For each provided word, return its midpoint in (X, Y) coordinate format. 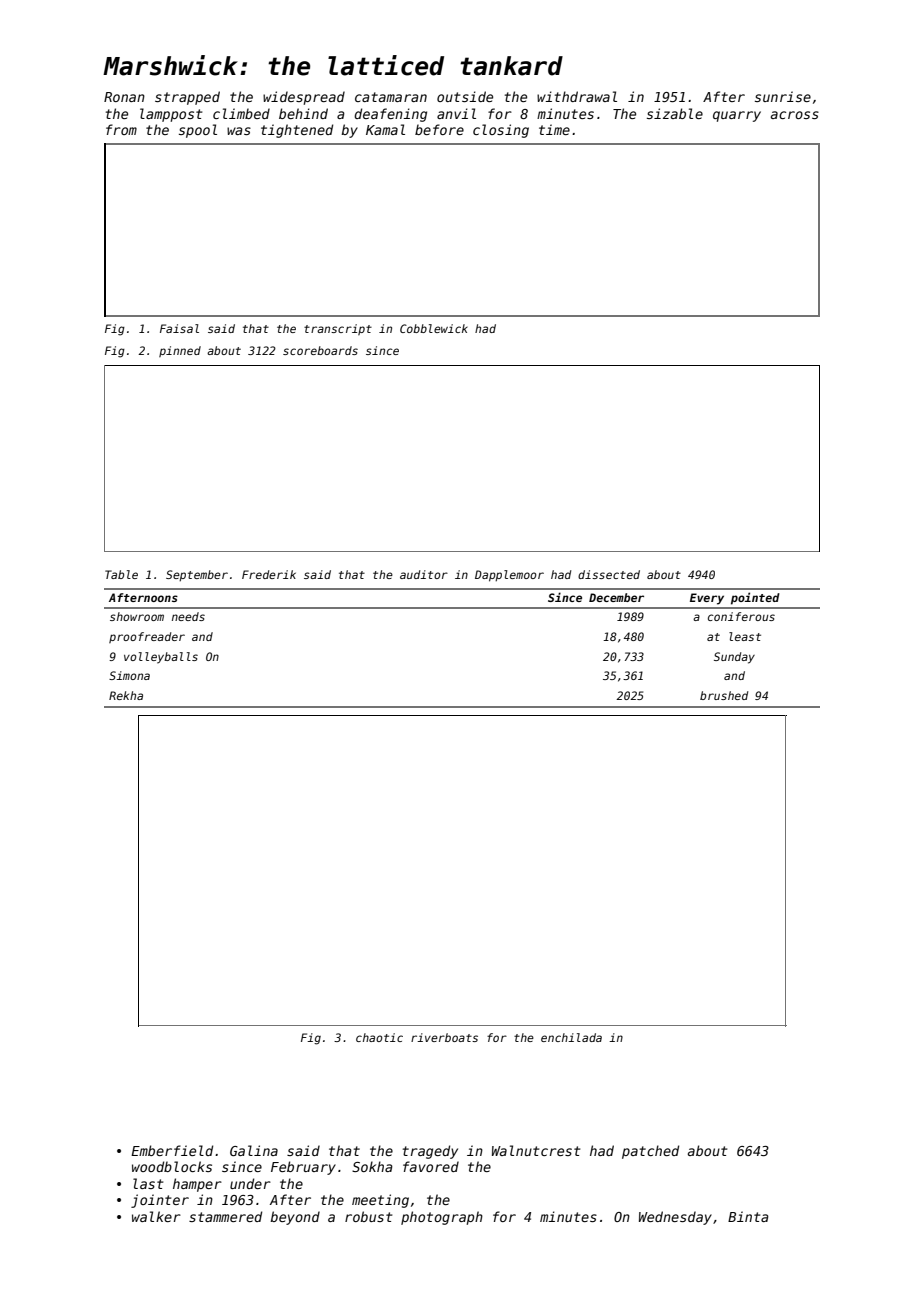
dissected (609, 574)
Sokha (372, 1166)
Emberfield (172, 1150)
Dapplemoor (509, 576)
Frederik (269, 574)
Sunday (734, 658)
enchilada (571, 1037)
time (554, 129)
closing (501, 131)
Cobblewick (434, 328)
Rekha (126, 695)
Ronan (124, 97)
